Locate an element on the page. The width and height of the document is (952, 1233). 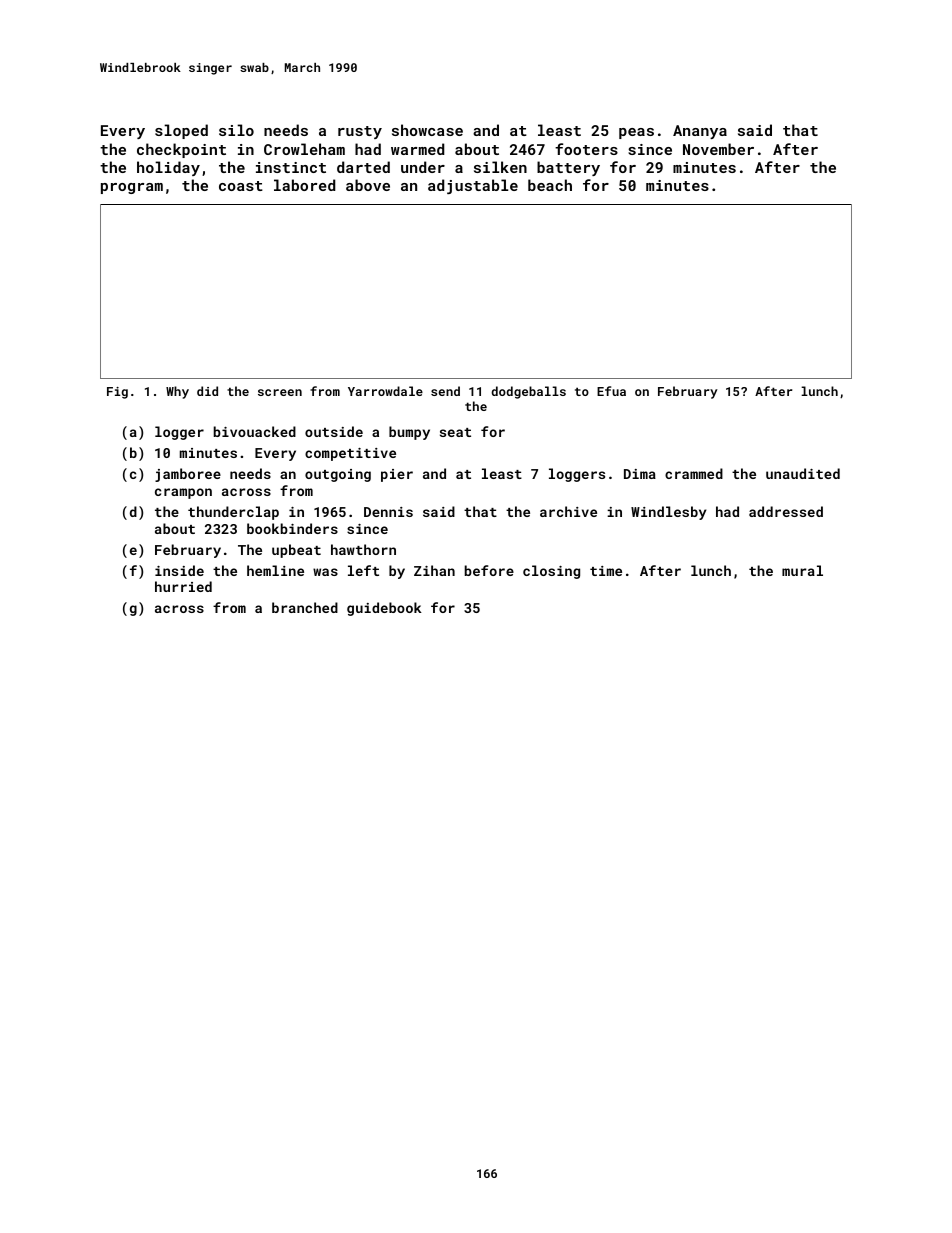
coast is located at coordinates (241, 186).
